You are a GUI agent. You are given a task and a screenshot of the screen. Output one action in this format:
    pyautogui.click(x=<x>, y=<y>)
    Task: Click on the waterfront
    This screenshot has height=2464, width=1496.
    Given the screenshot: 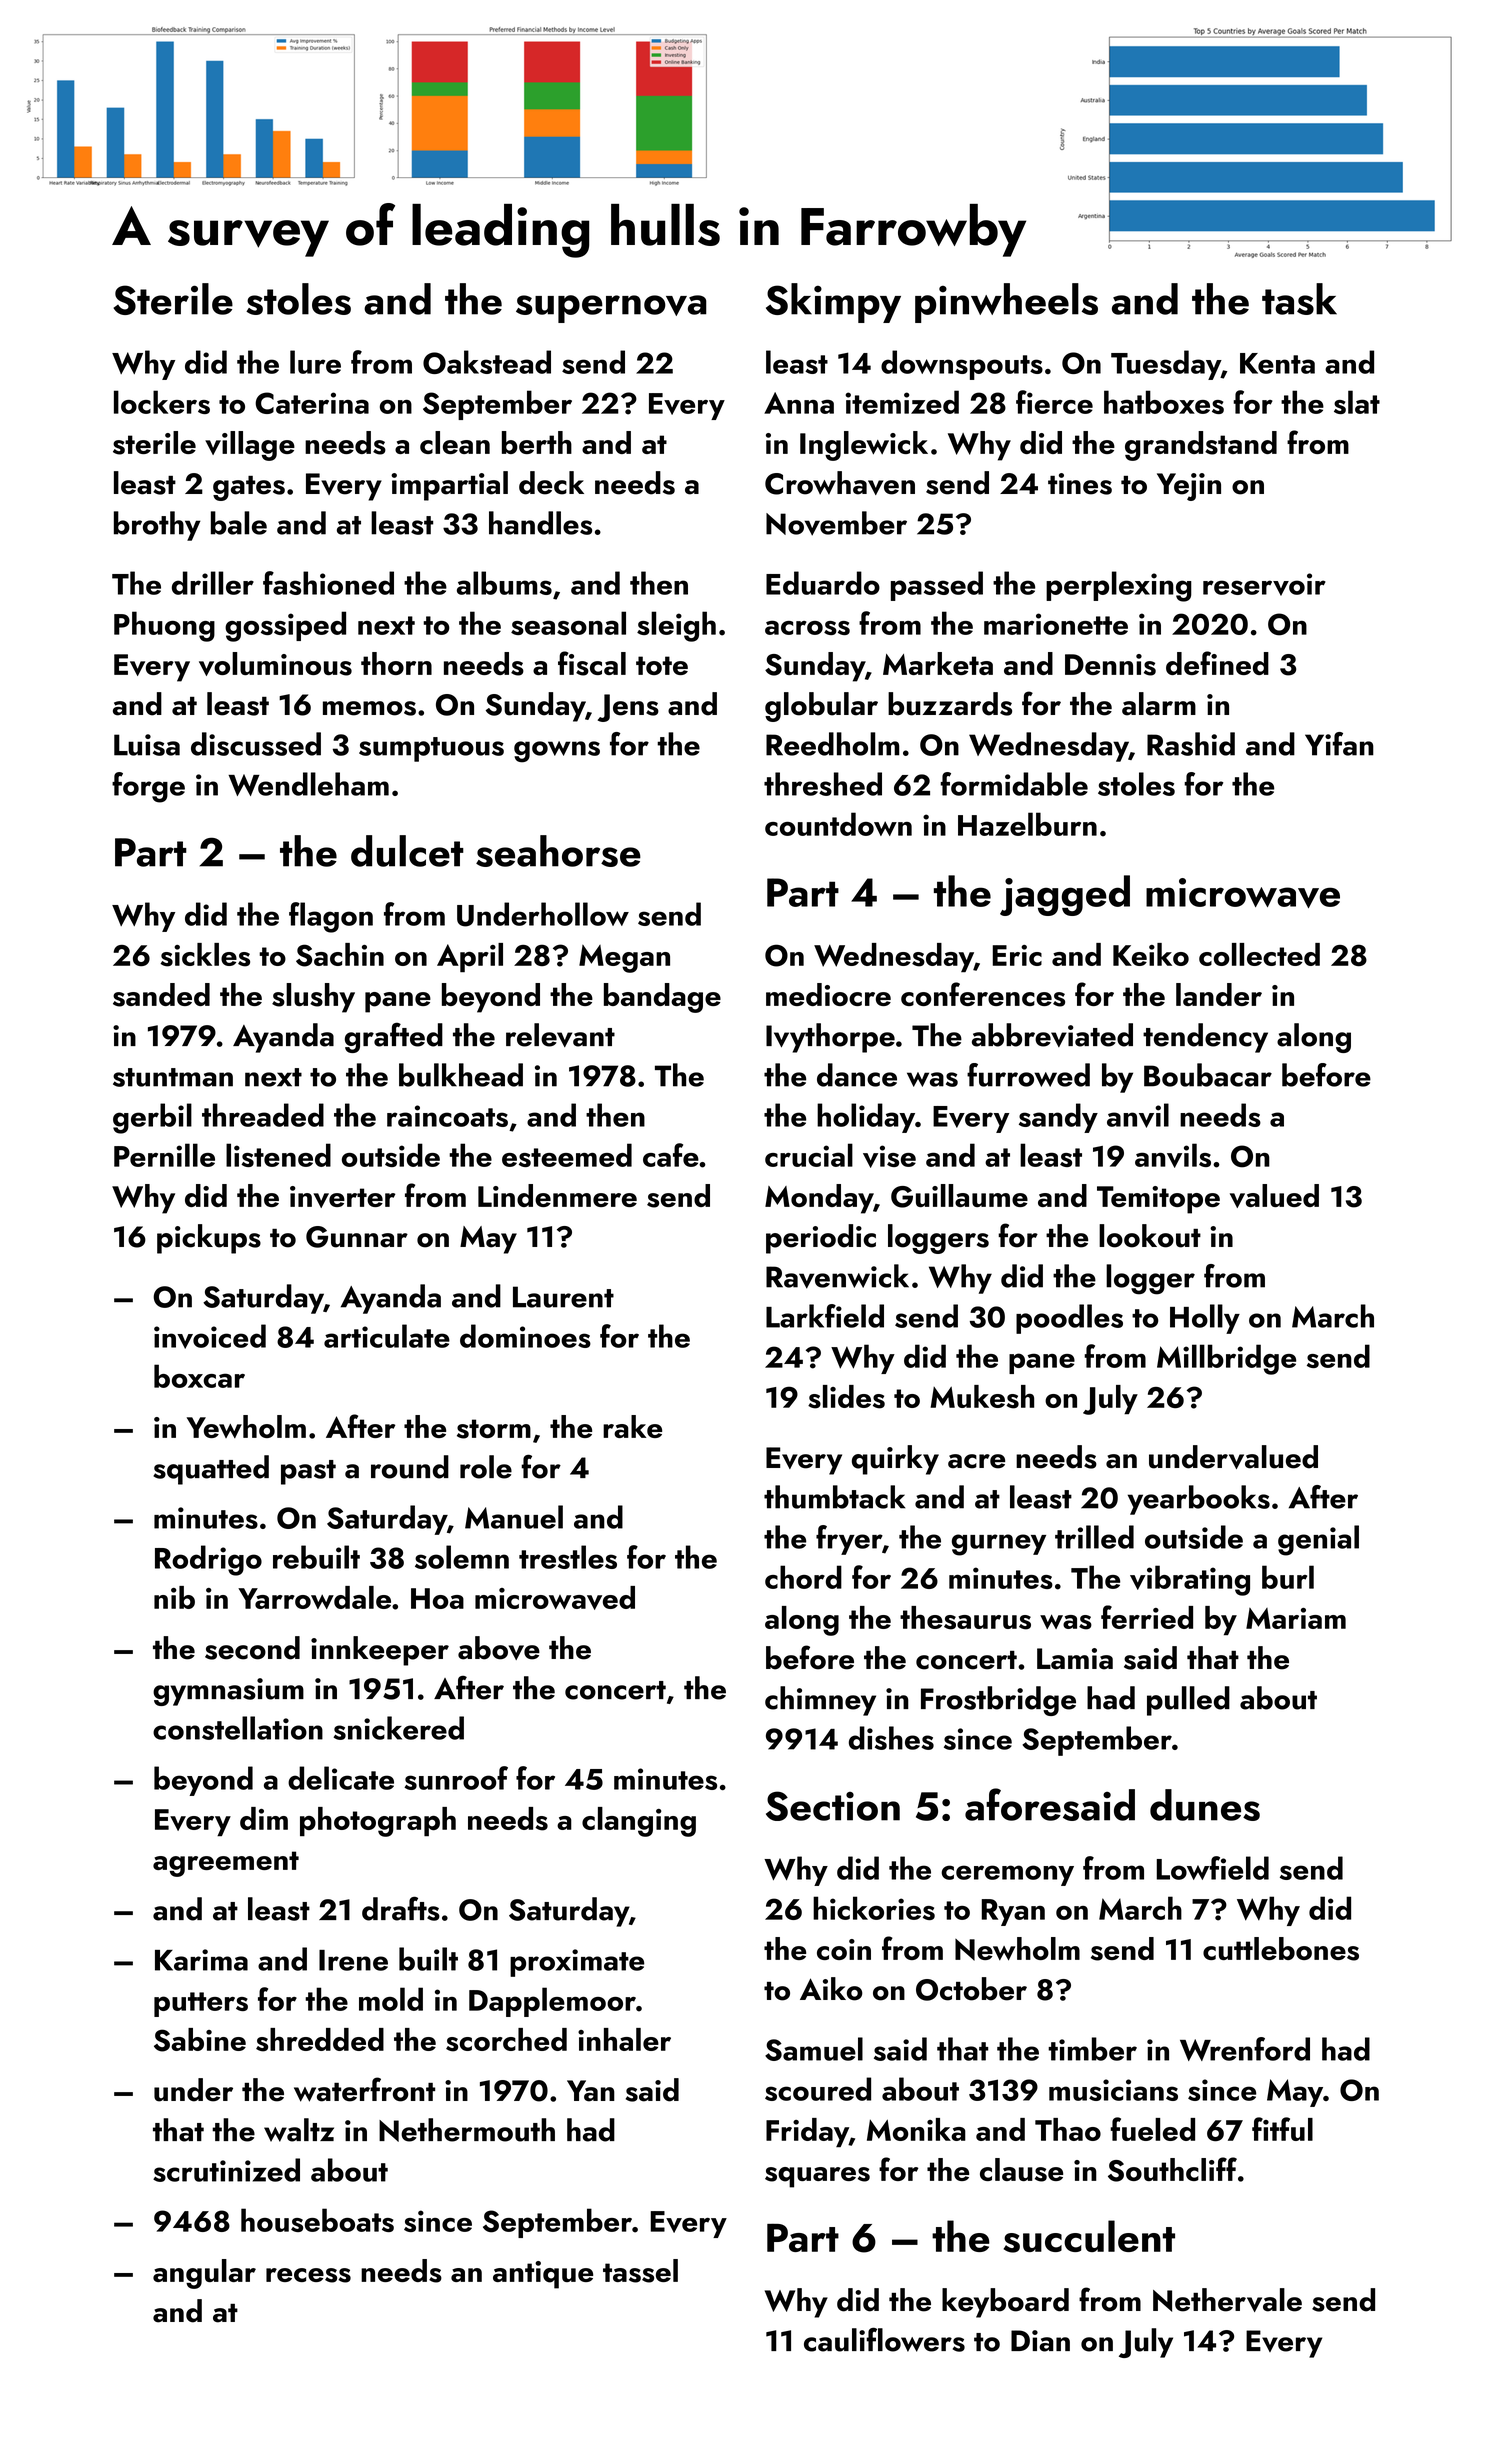 What is the action you would take?
    pyautogui.click(x=364, y=2089)
